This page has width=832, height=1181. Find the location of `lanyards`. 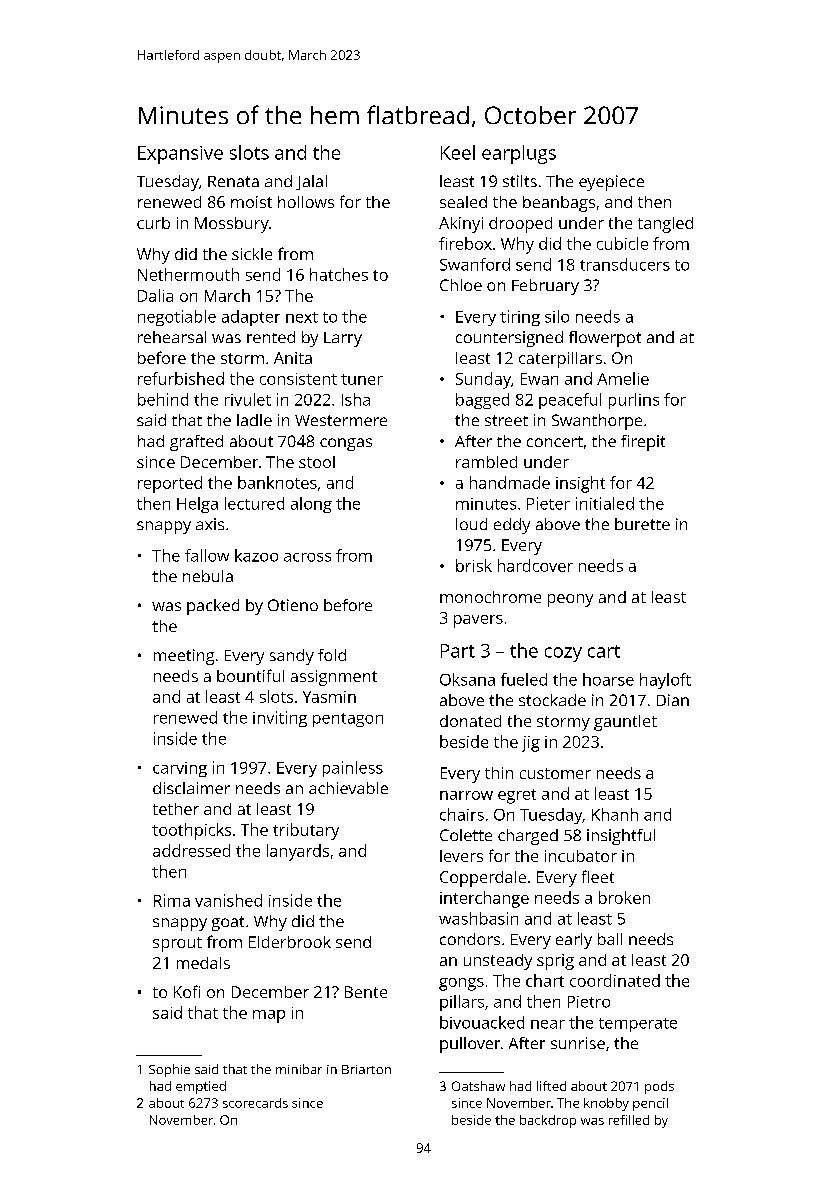

lanyards is located at coordinates (298, 852).
